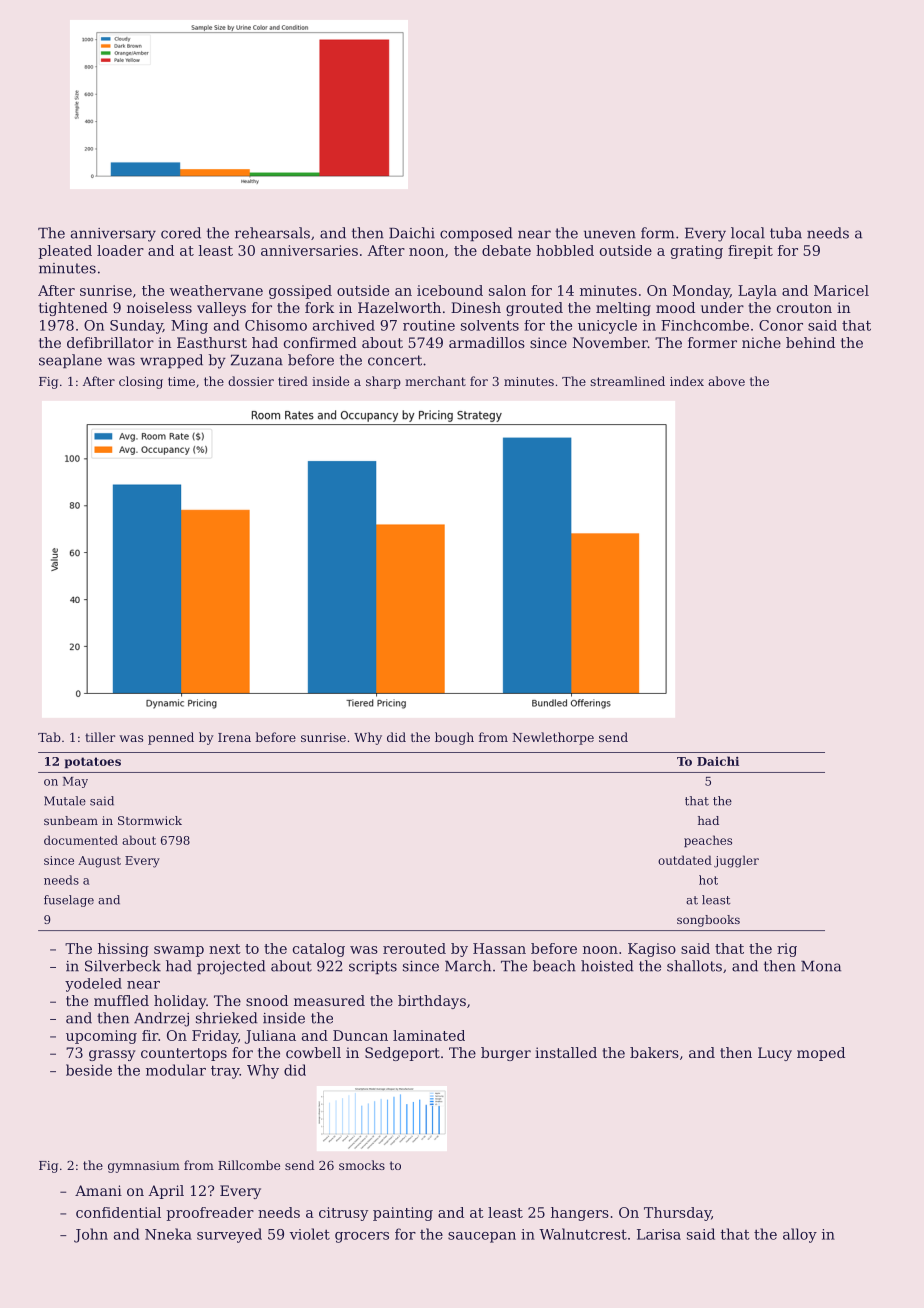 This screenshot has width=924, height=1308. I want to click on tuba, so click(786, 233).
